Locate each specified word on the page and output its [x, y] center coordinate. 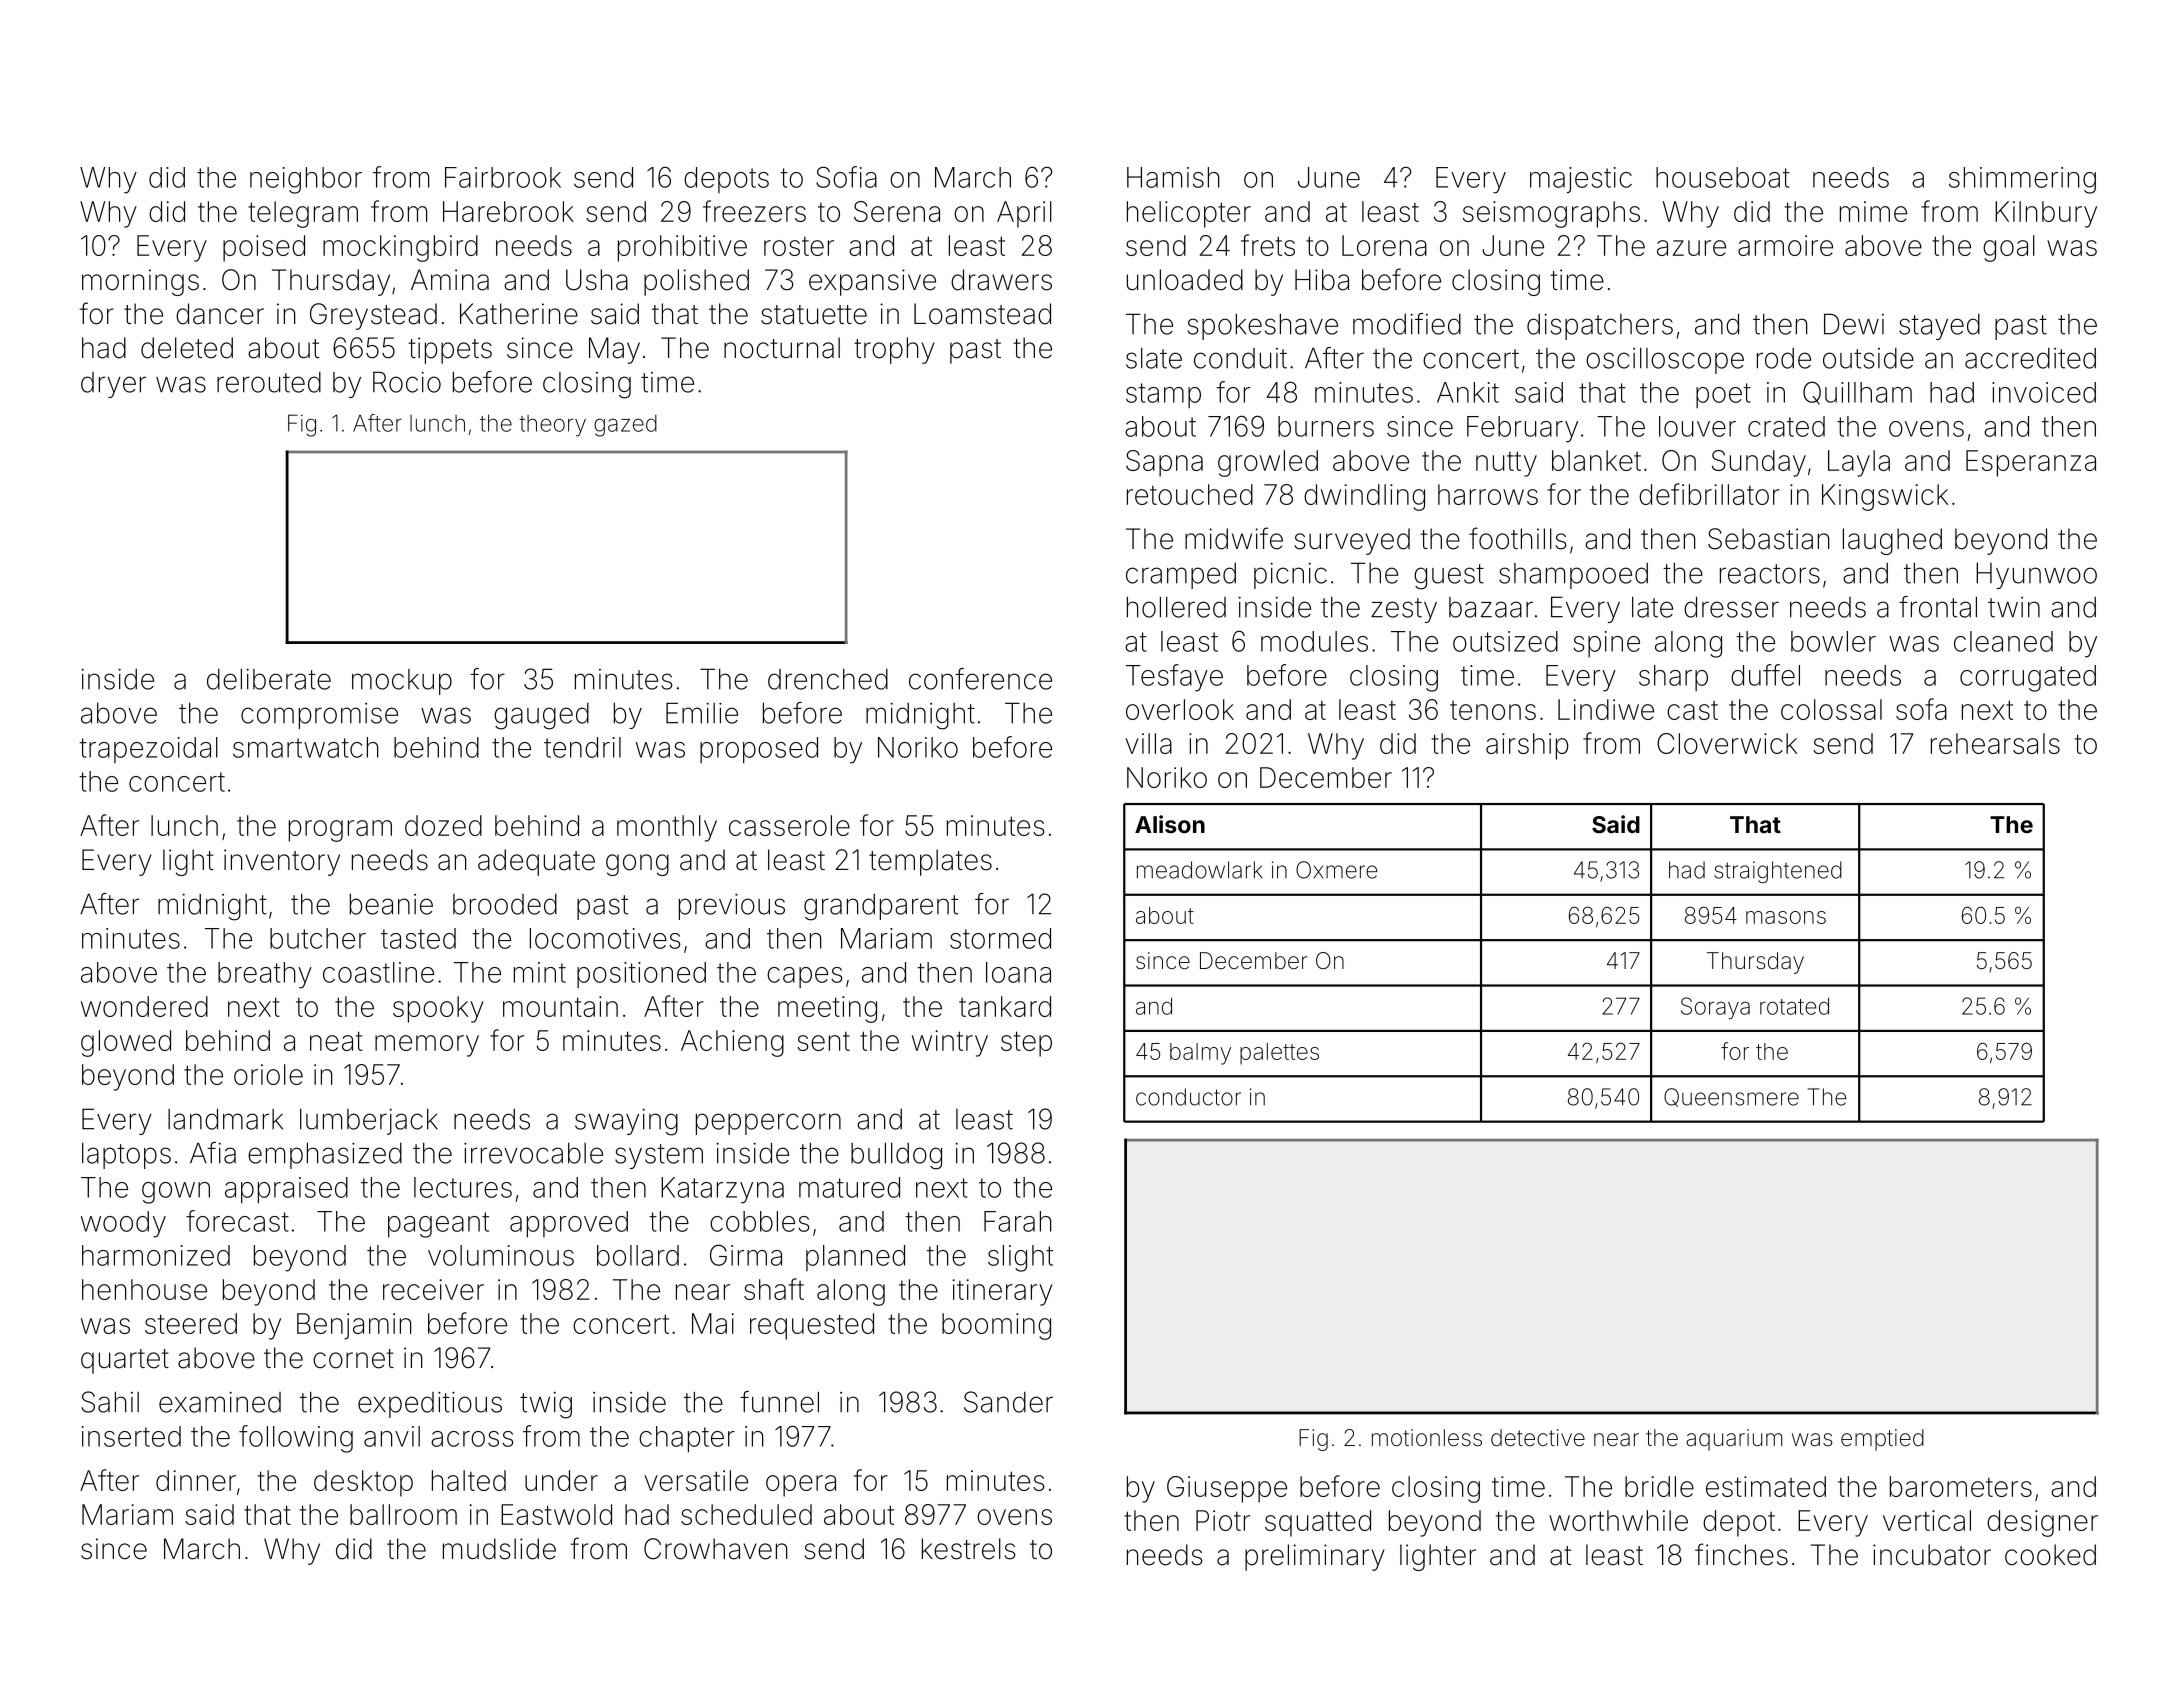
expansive [872, 282]
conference [980, 679]
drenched [828, 679]
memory [427, 1046]
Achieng [732, 1043]
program [340, 831]
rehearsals [1995, 743]
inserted [131, 1436]
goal [2009, 248]
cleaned [2003, 641]
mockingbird [400, 248]
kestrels [968, 1549]
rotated [1794, 1006]
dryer [113, 385]
